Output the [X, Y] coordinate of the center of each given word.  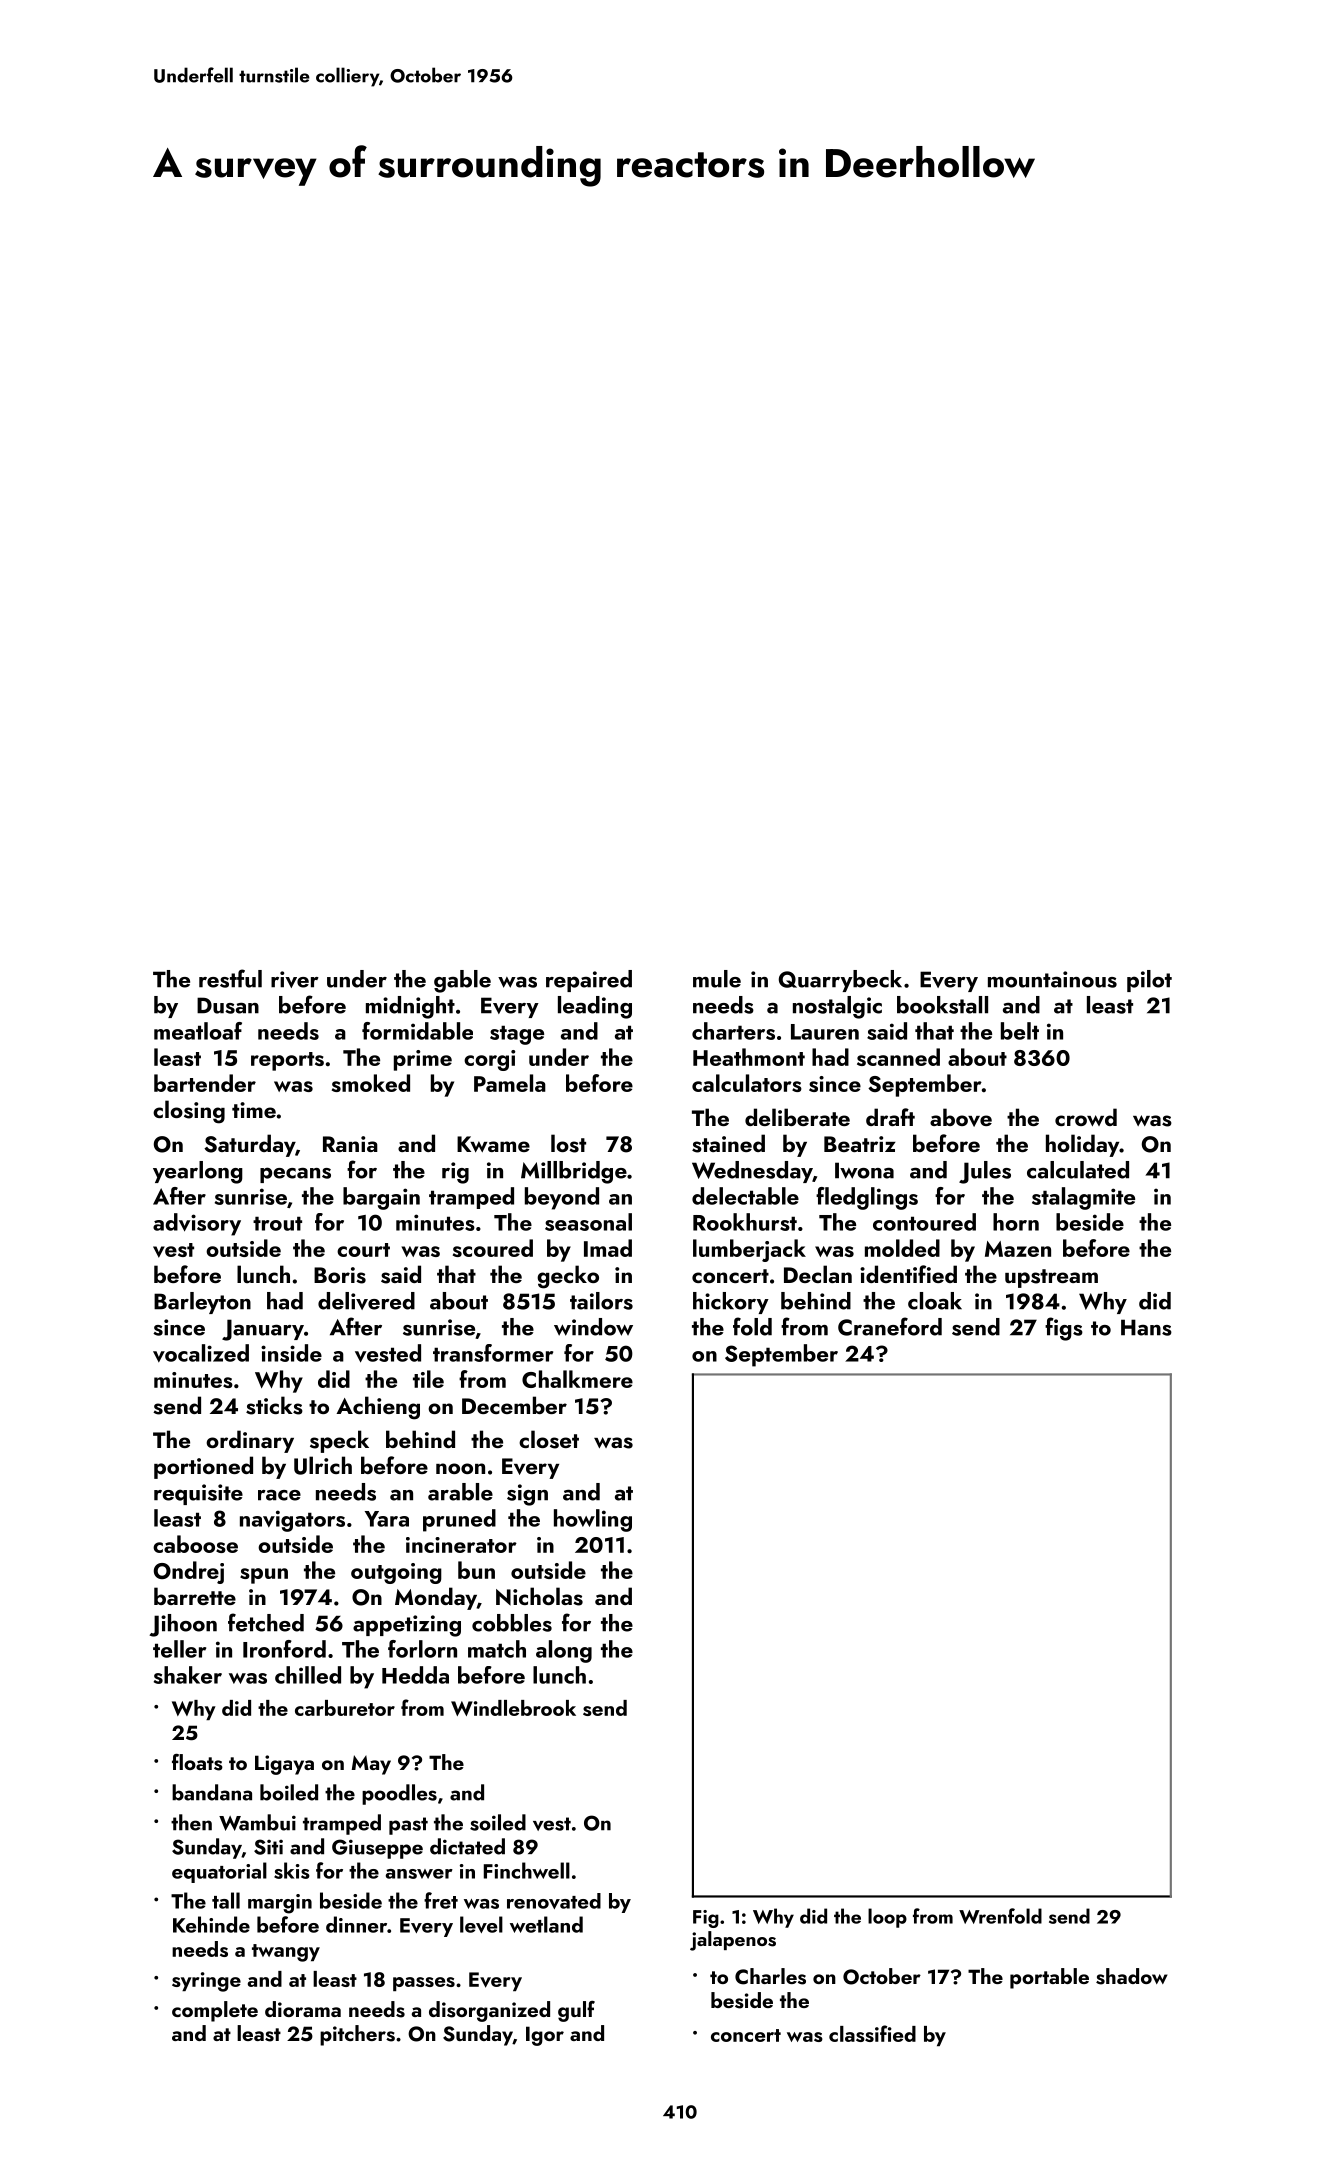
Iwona [864, 1170]
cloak [935, 1301]
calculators [747, 1083]
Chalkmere [577, 1379]
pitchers [357, 2035]
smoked [371, 1083]
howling [593, 1520]
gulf [576, 2011]
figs [1064, 1329]
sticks [274, 1405]
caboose [195, 1544]
